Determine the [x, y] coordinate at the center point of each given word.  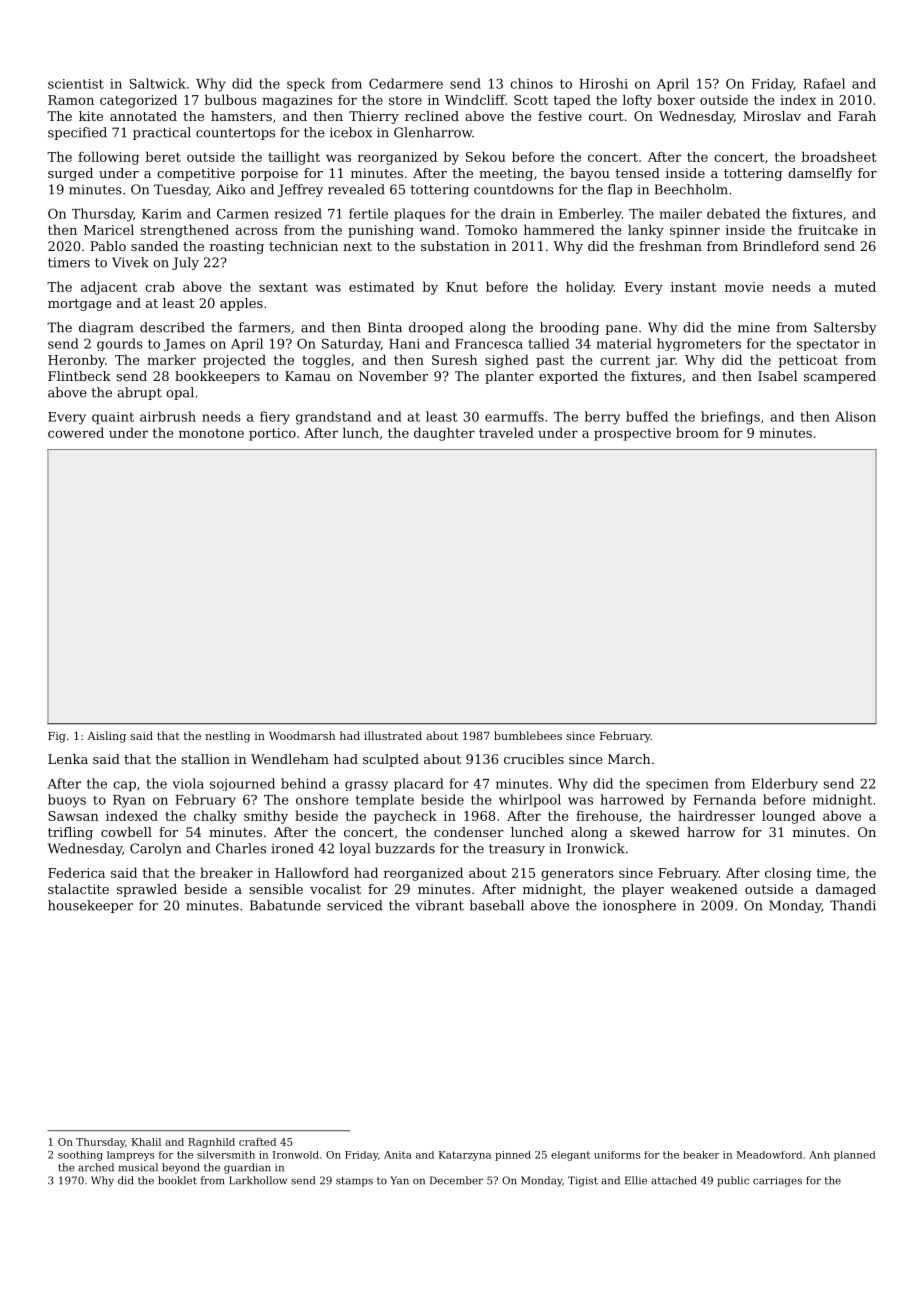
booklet [177, 1180]
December [456, 1180]
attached [674, 1180]
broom [697, 432]
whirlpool [530, 801]
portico [272, 434]
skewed [655, 832]
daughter [444, 434]
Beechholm [691, 189]
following [108, 158]
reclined [432, 116]
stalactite [78, 889]
